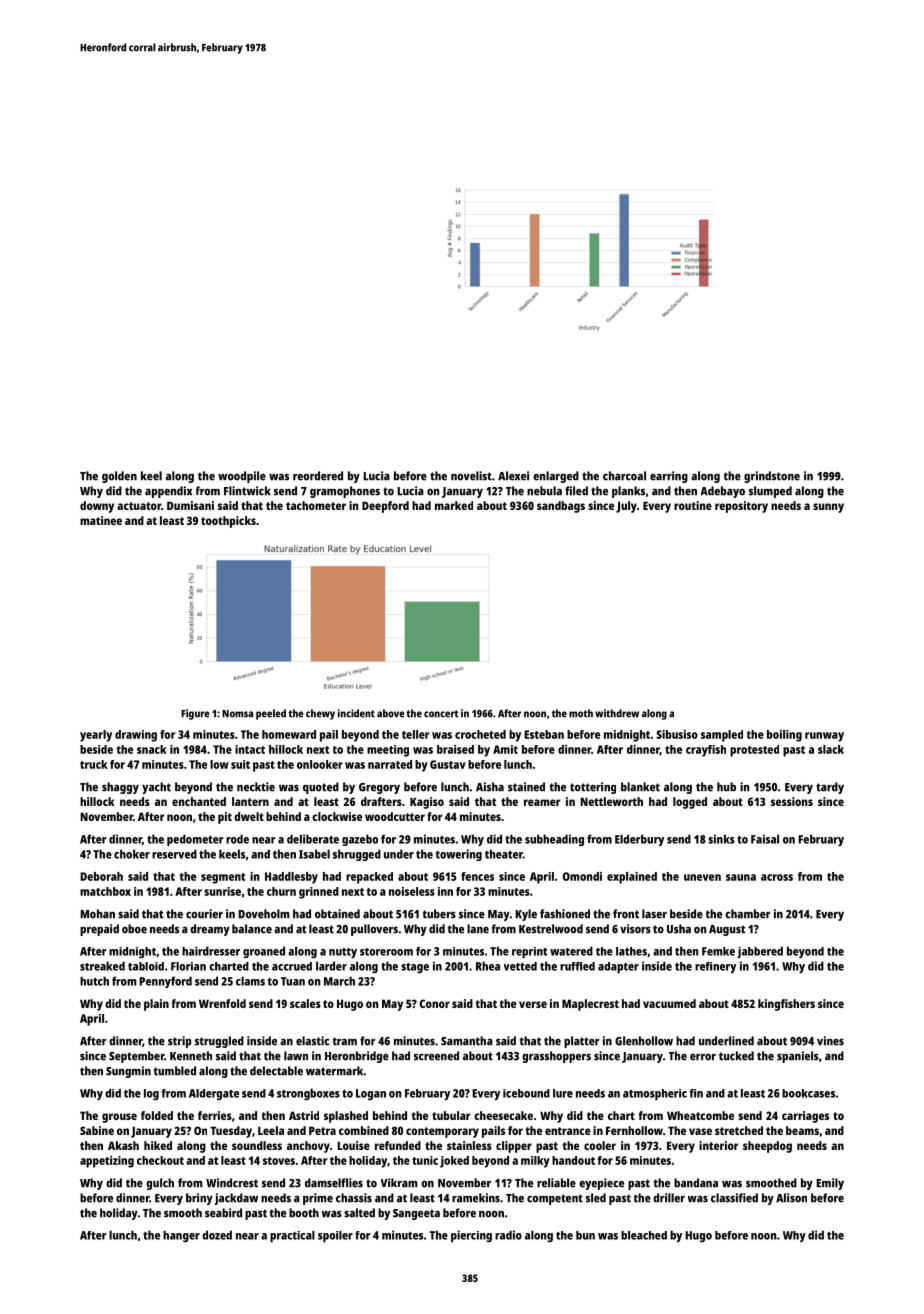  Describe the element at coordinates (748, 914) in the image. I see `chamber` at that location.
